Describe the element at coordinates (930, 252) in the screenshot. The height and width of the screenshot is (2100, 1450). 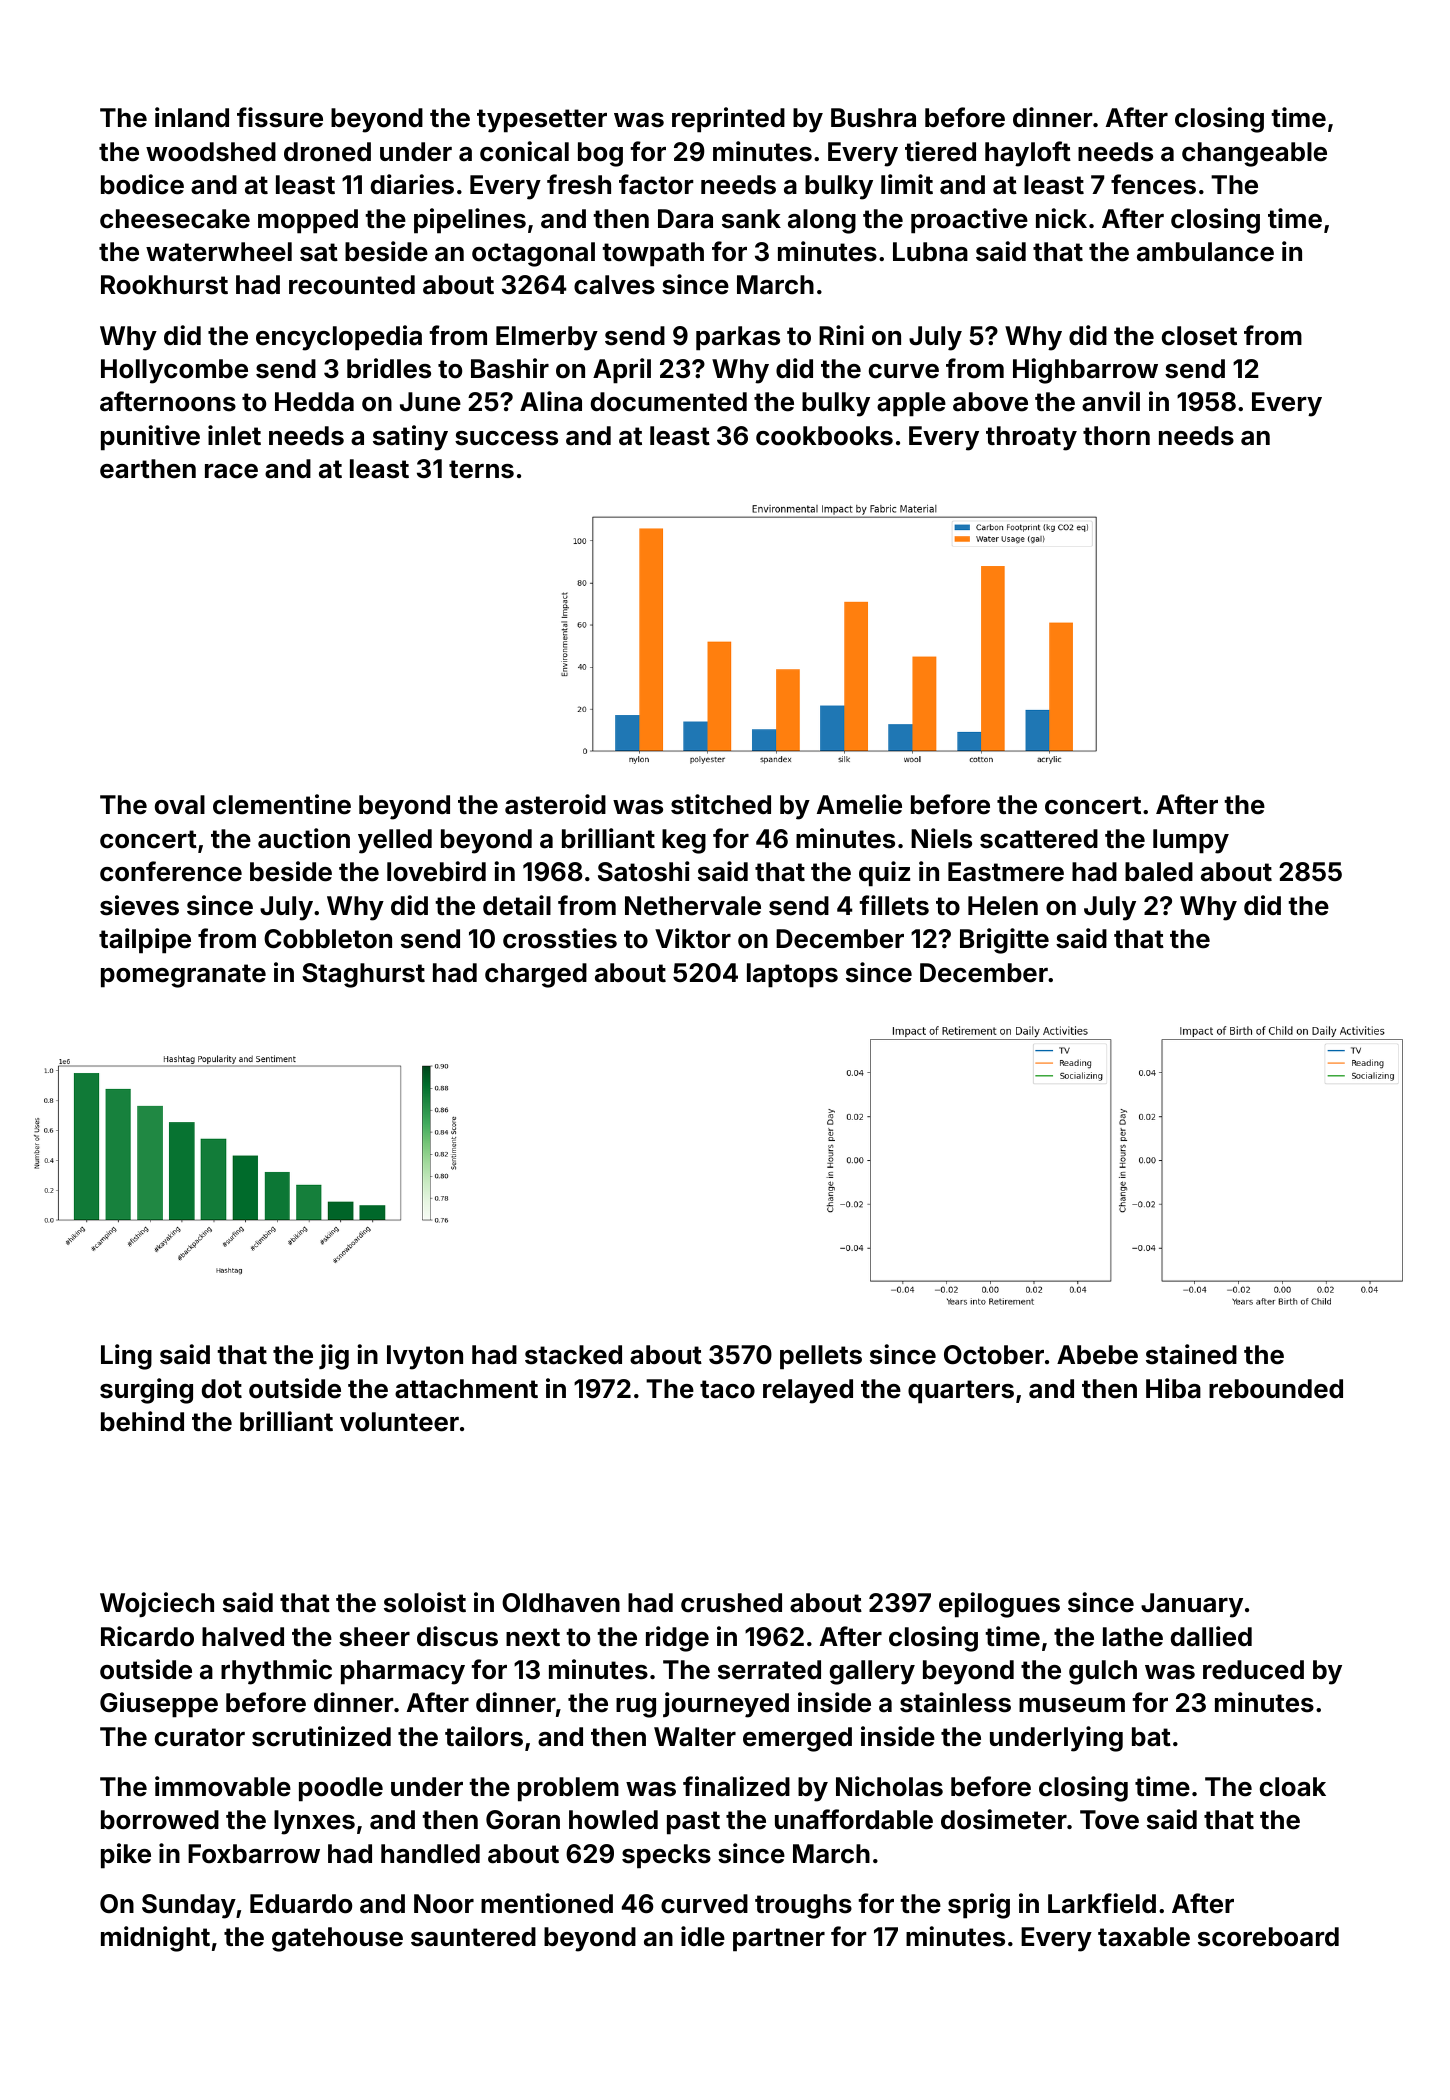
I see `Lubna` at that location.
